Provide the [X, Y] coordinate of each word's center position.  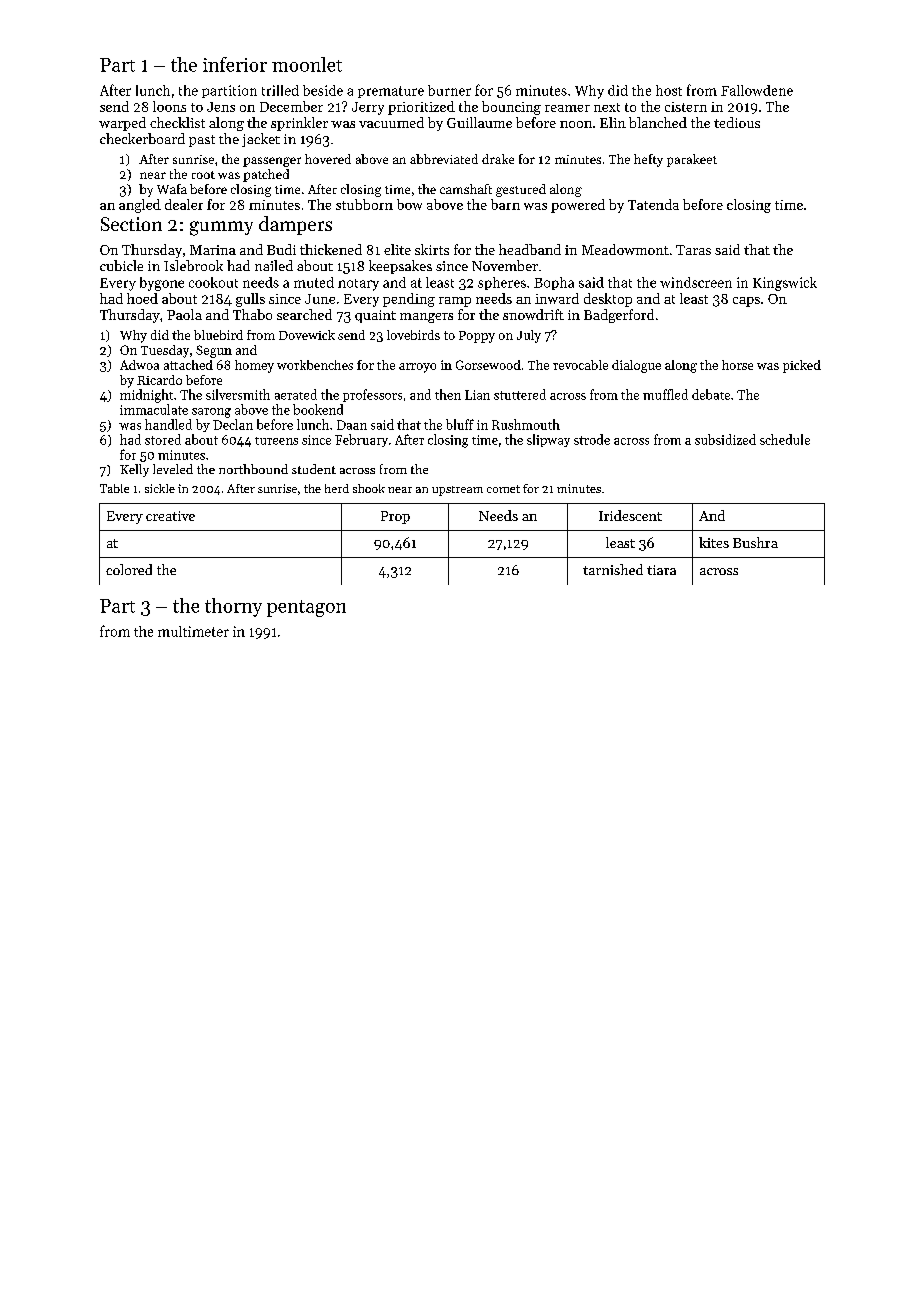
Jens [221, 107]
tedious [737, 122]
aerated [296, 394]
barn [505, 204]
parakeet [692, 160]
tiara [661, 570]
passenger [272, 162]
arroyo [417, 368]
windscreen [696, 282]
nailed [274, 265]
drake [498, 159]
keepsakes [400, 267]
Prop [395, 517]
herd [337, 488]
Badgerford [619, 316]
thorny [233, 607]
